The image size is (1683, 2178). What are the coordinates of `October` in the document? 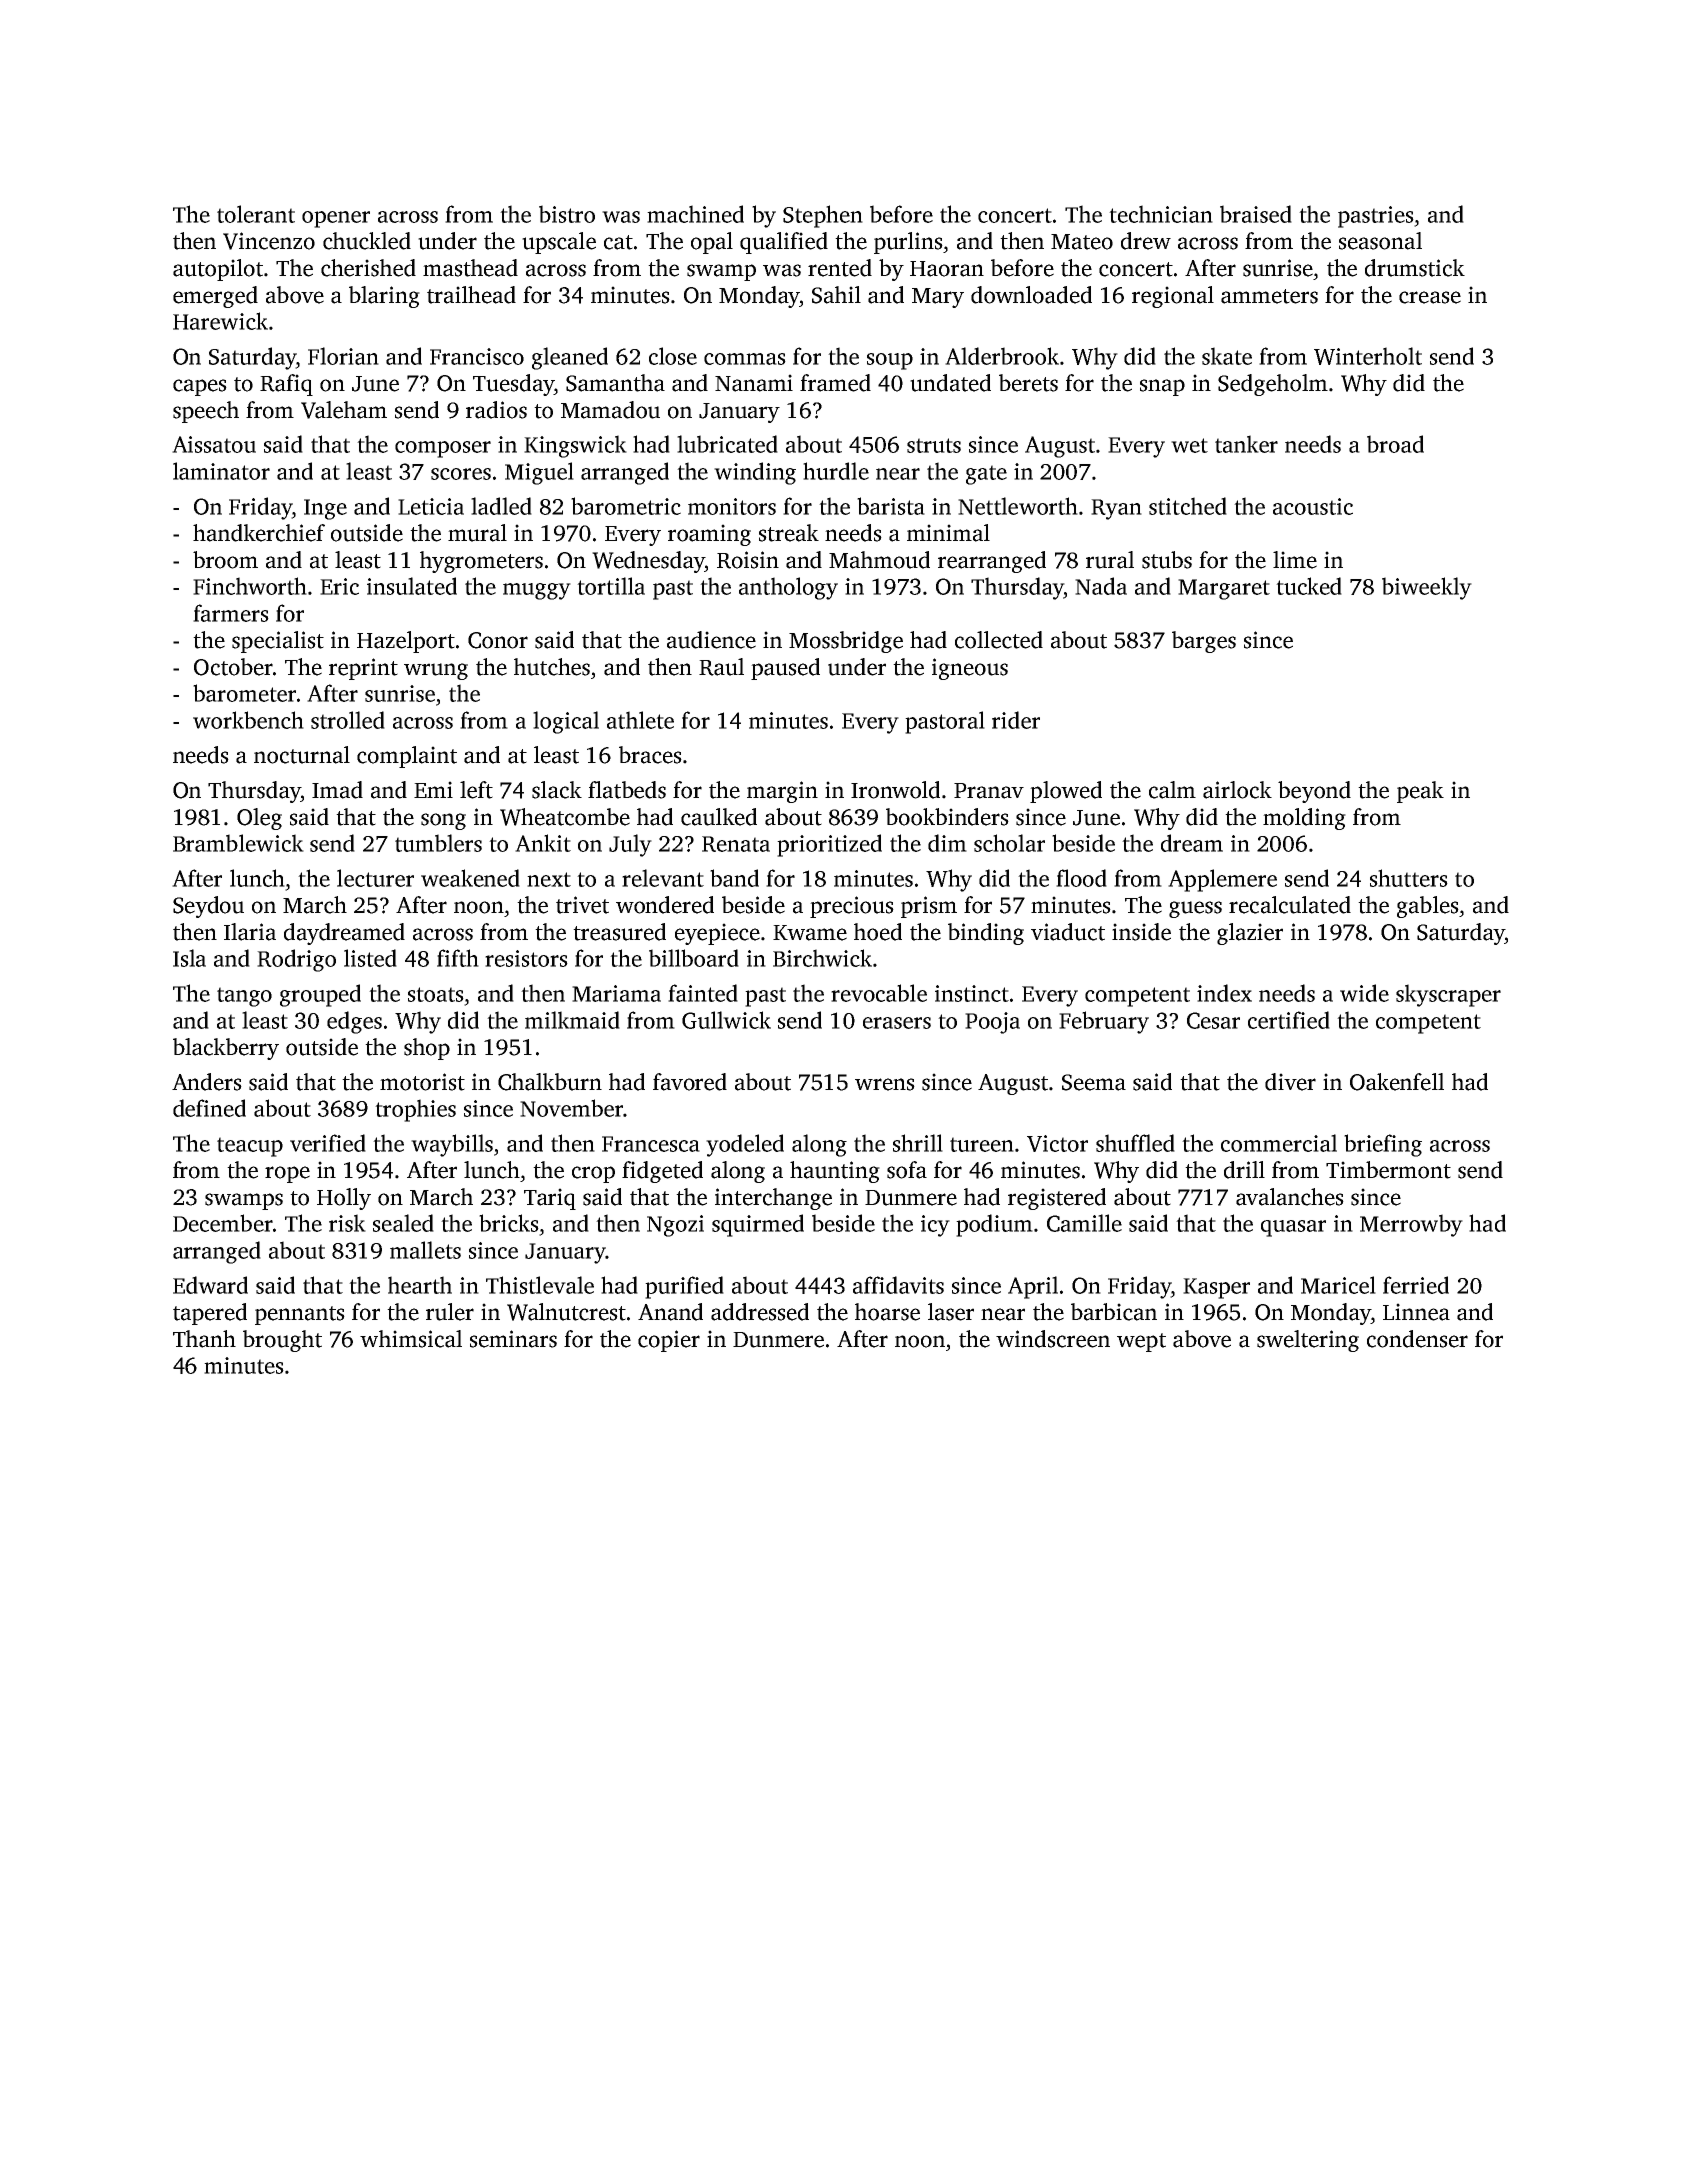 It's located at (233, 667).
